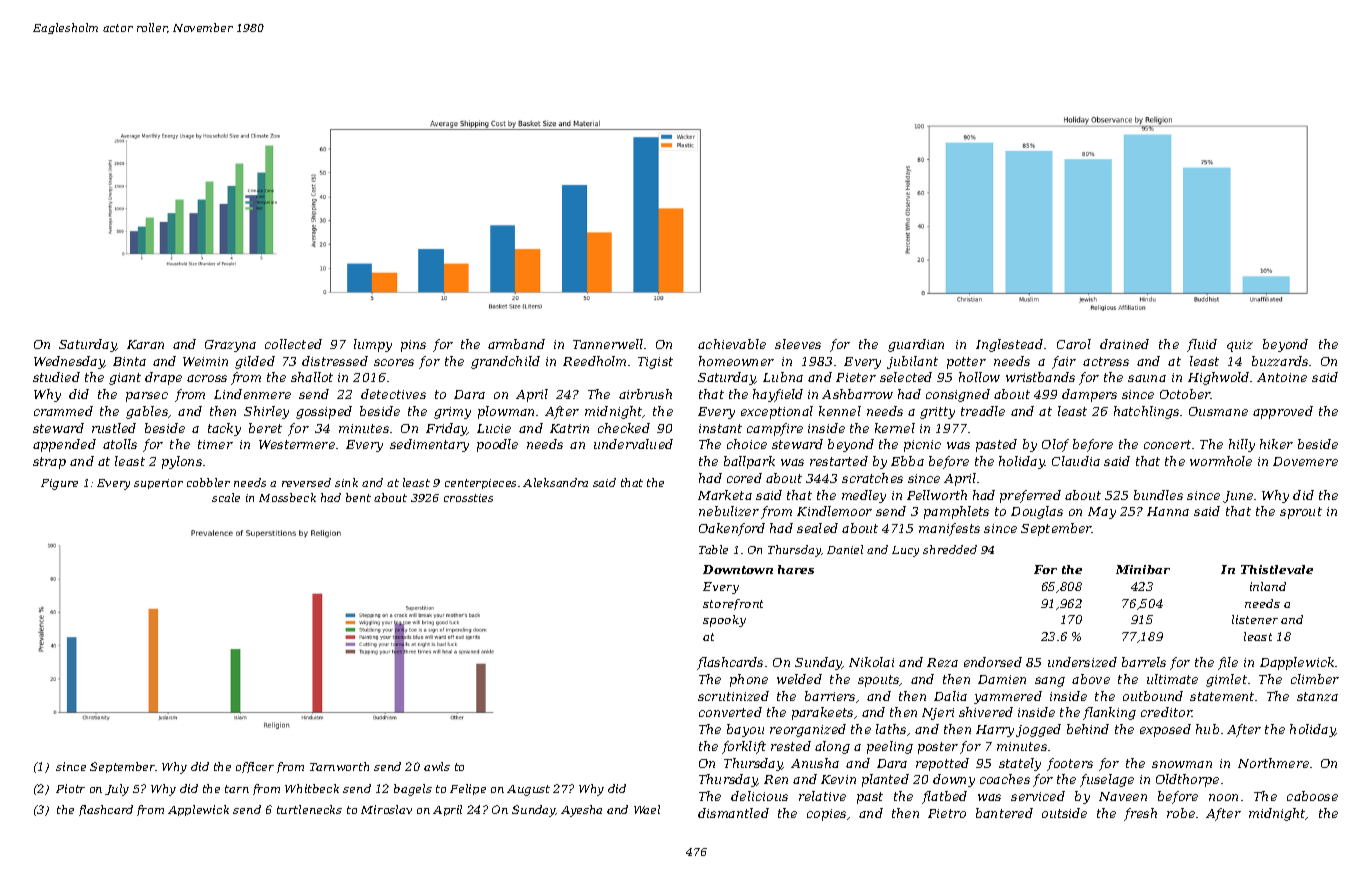 Image resolution: width=1372 pixels, height=887 pixels. I want to click on Table, so click(713, 549).
